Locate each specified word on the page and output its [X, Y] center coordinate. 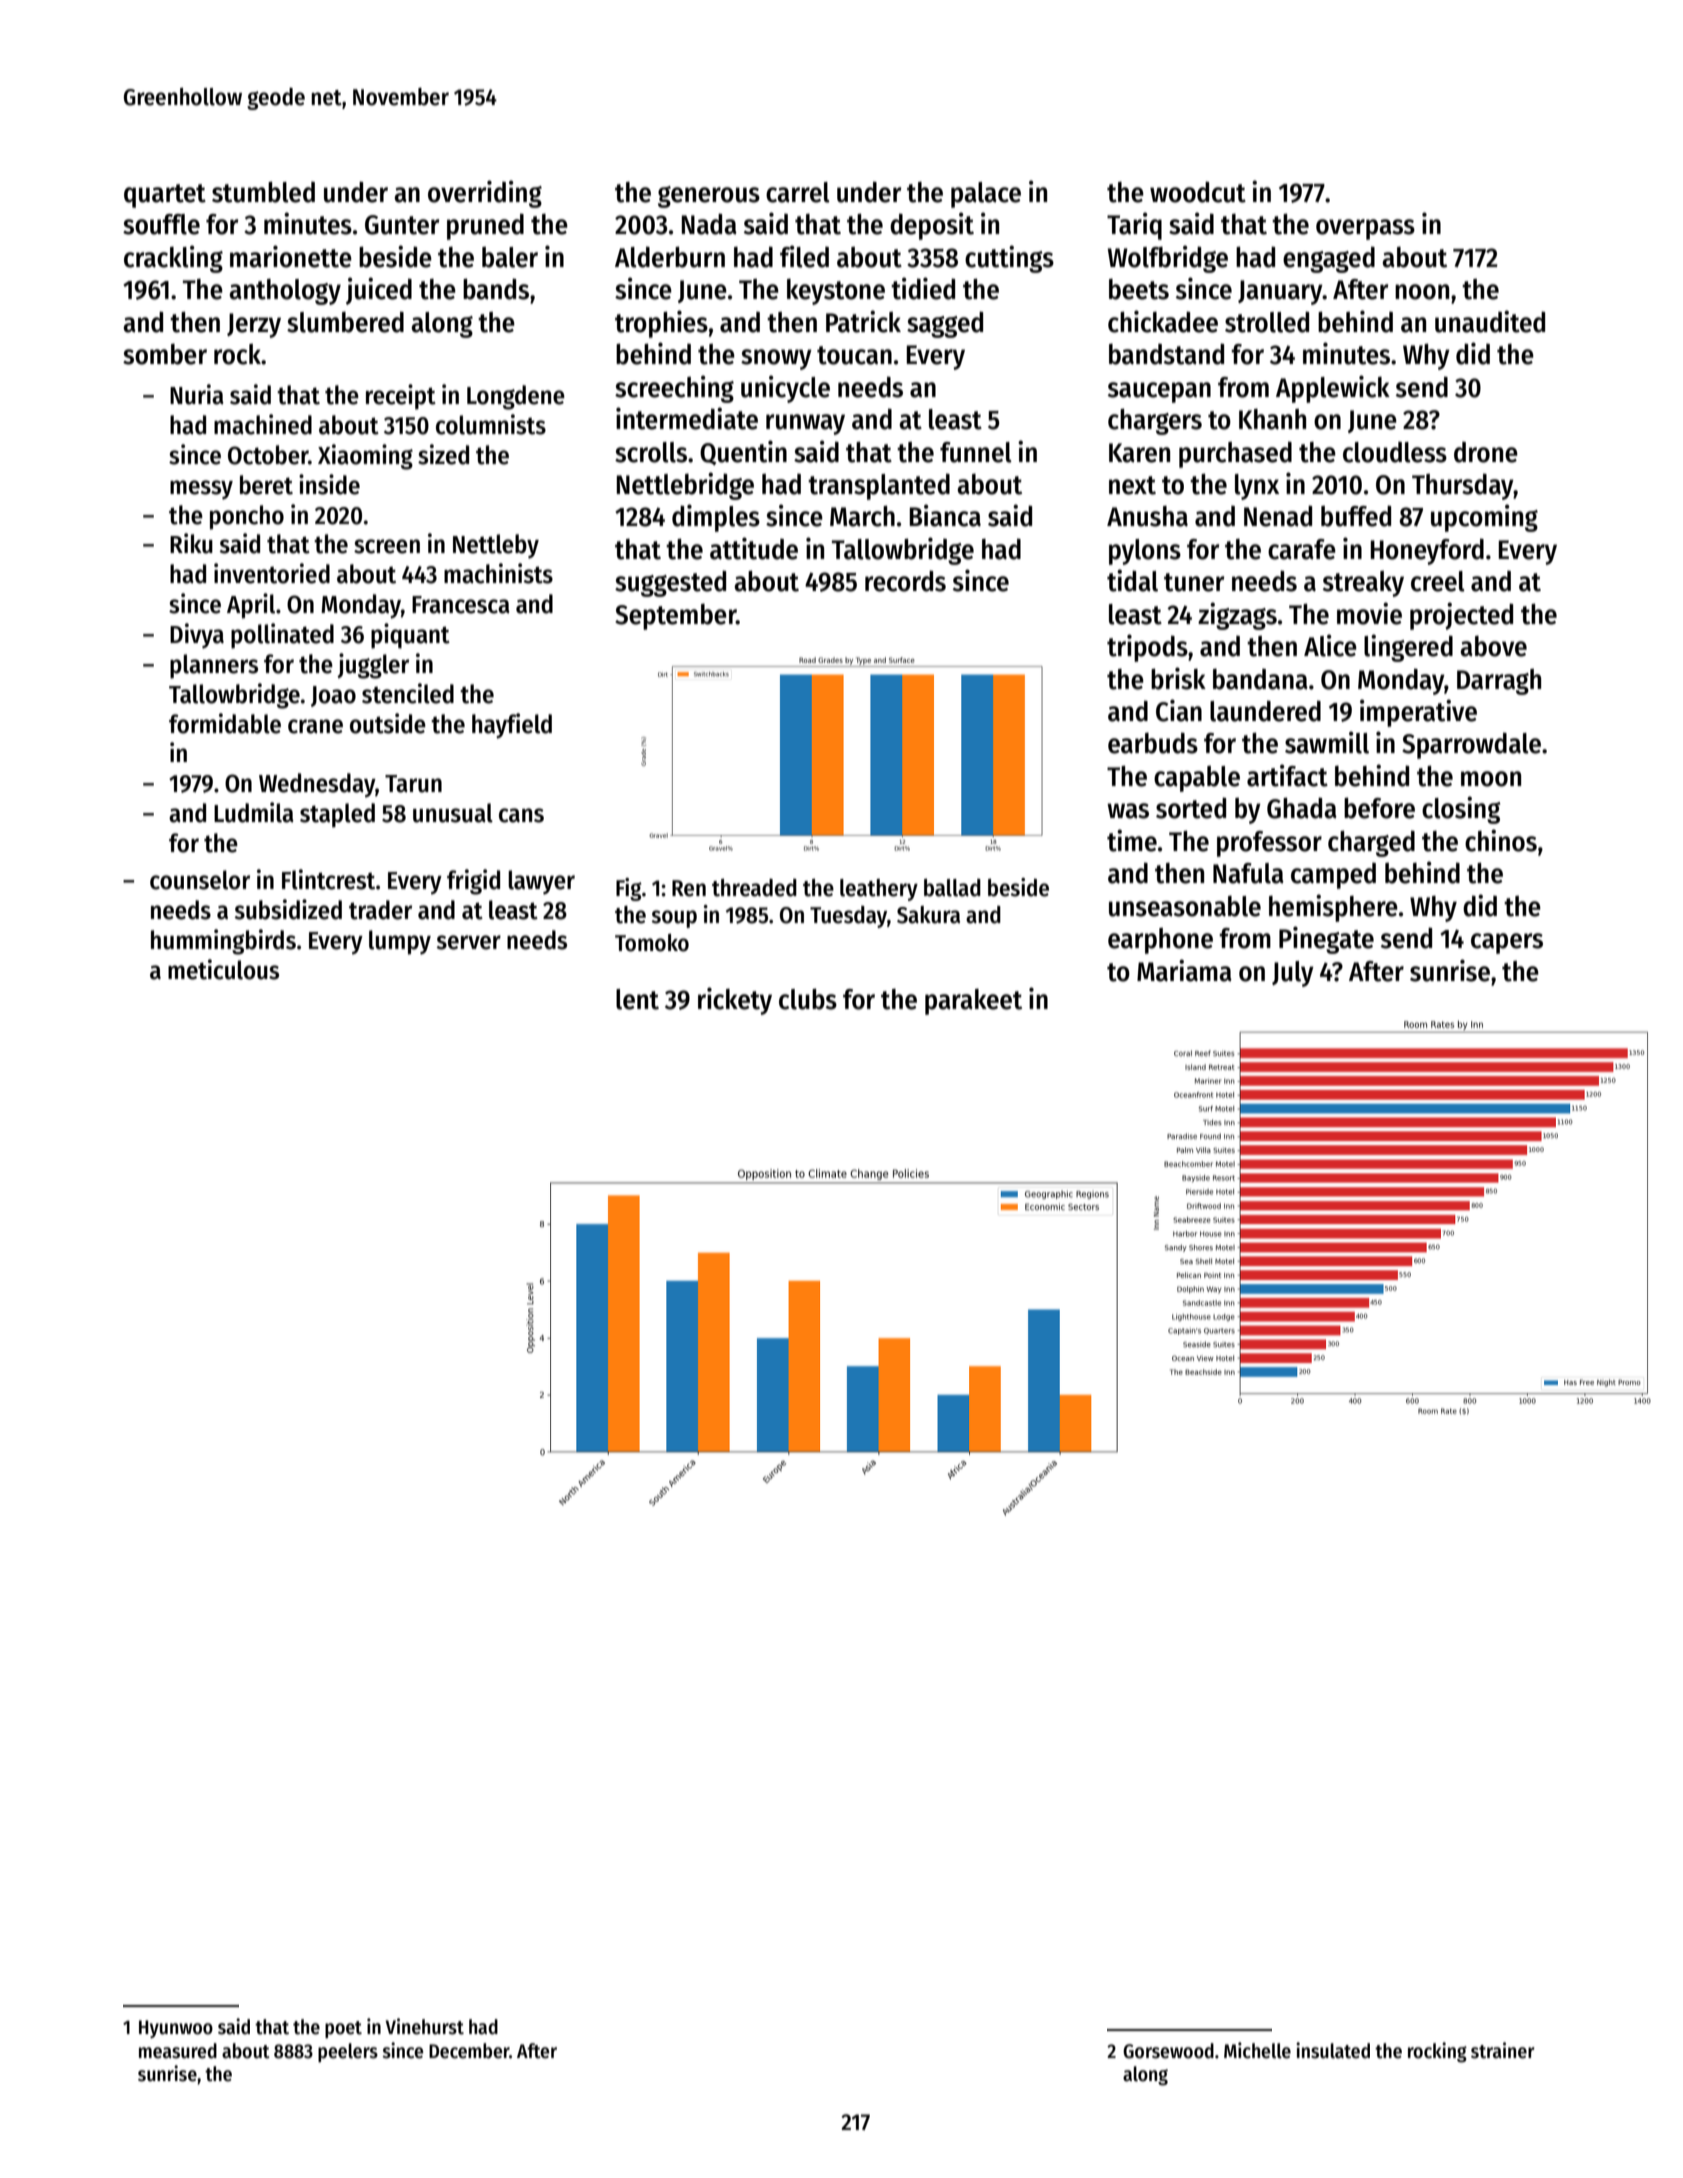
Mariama [1184, 970]
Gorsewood [1168, 2051]
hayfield [512, 726]
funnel [976, 452]
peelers [348, 2052]
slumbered [345, 322]
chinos [1501, 840]
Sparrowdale [1471, 745]
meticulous [223, 969]
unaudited [1490, 321]
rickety [735, 1001]
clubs [808, 999]
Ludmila [254, 812]
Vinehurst [425, 2026]
